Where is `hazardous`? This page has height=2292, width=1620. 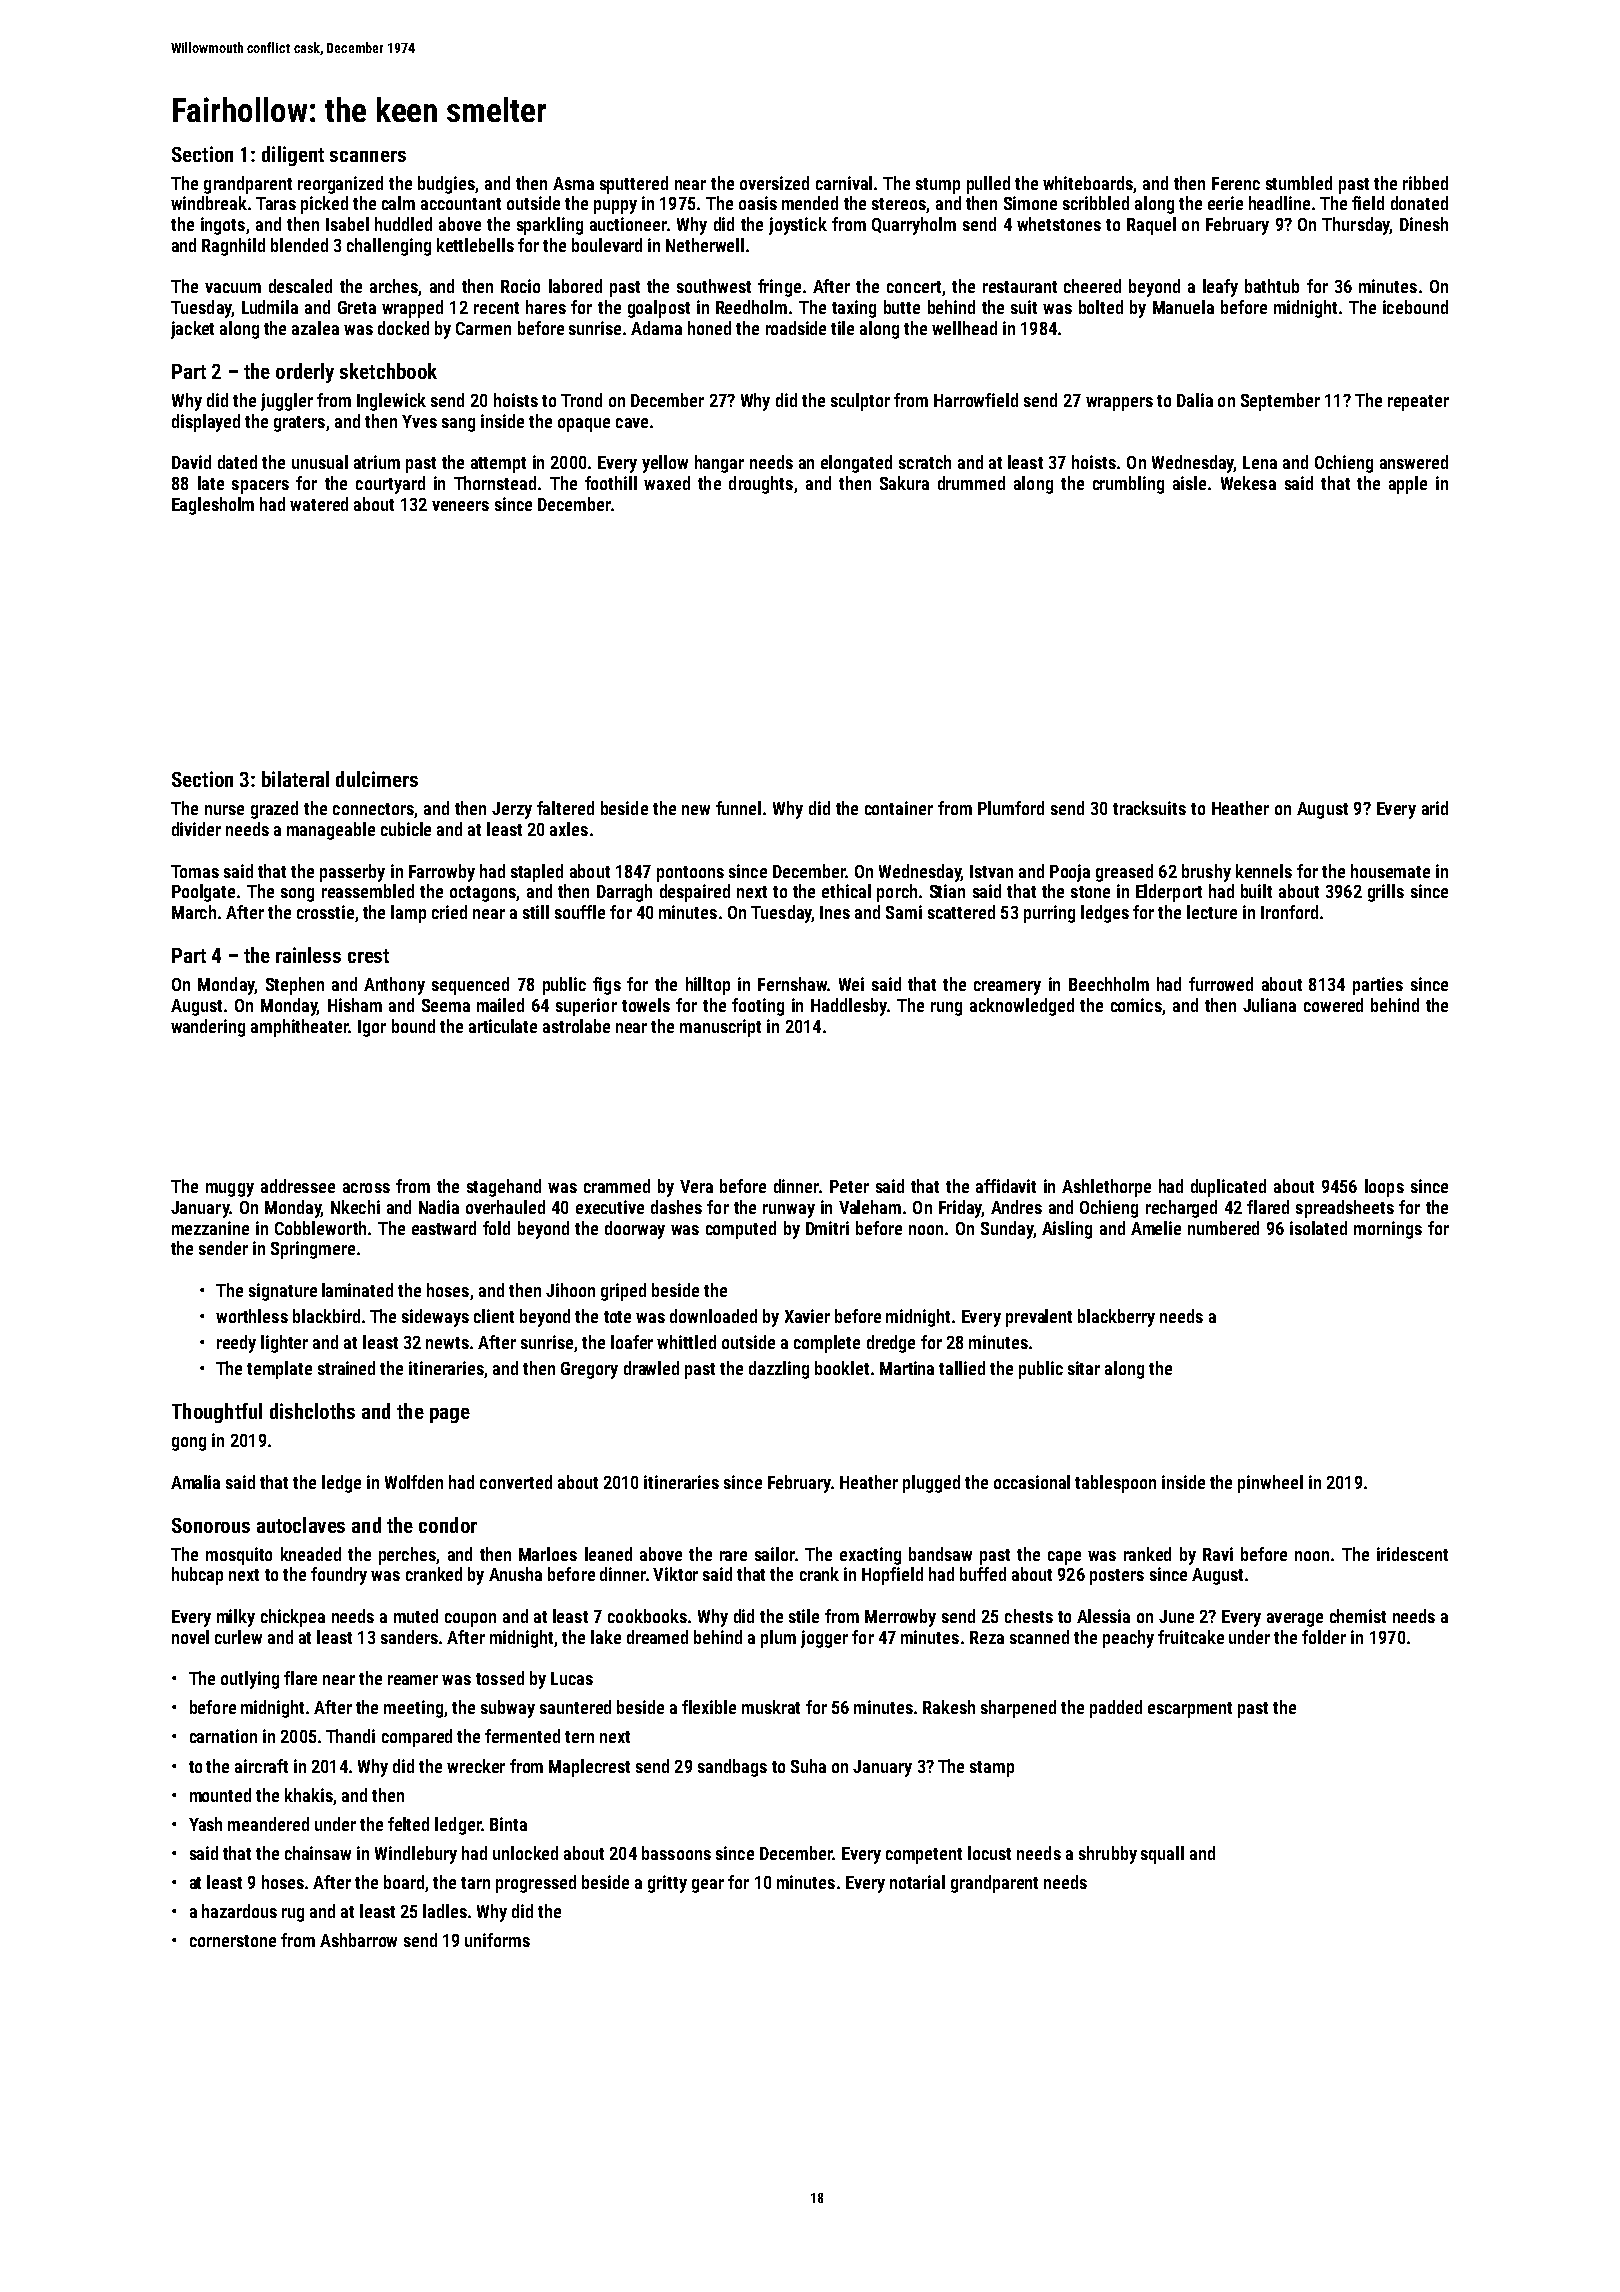
hazardous is located at coordinates (239, 1911).
